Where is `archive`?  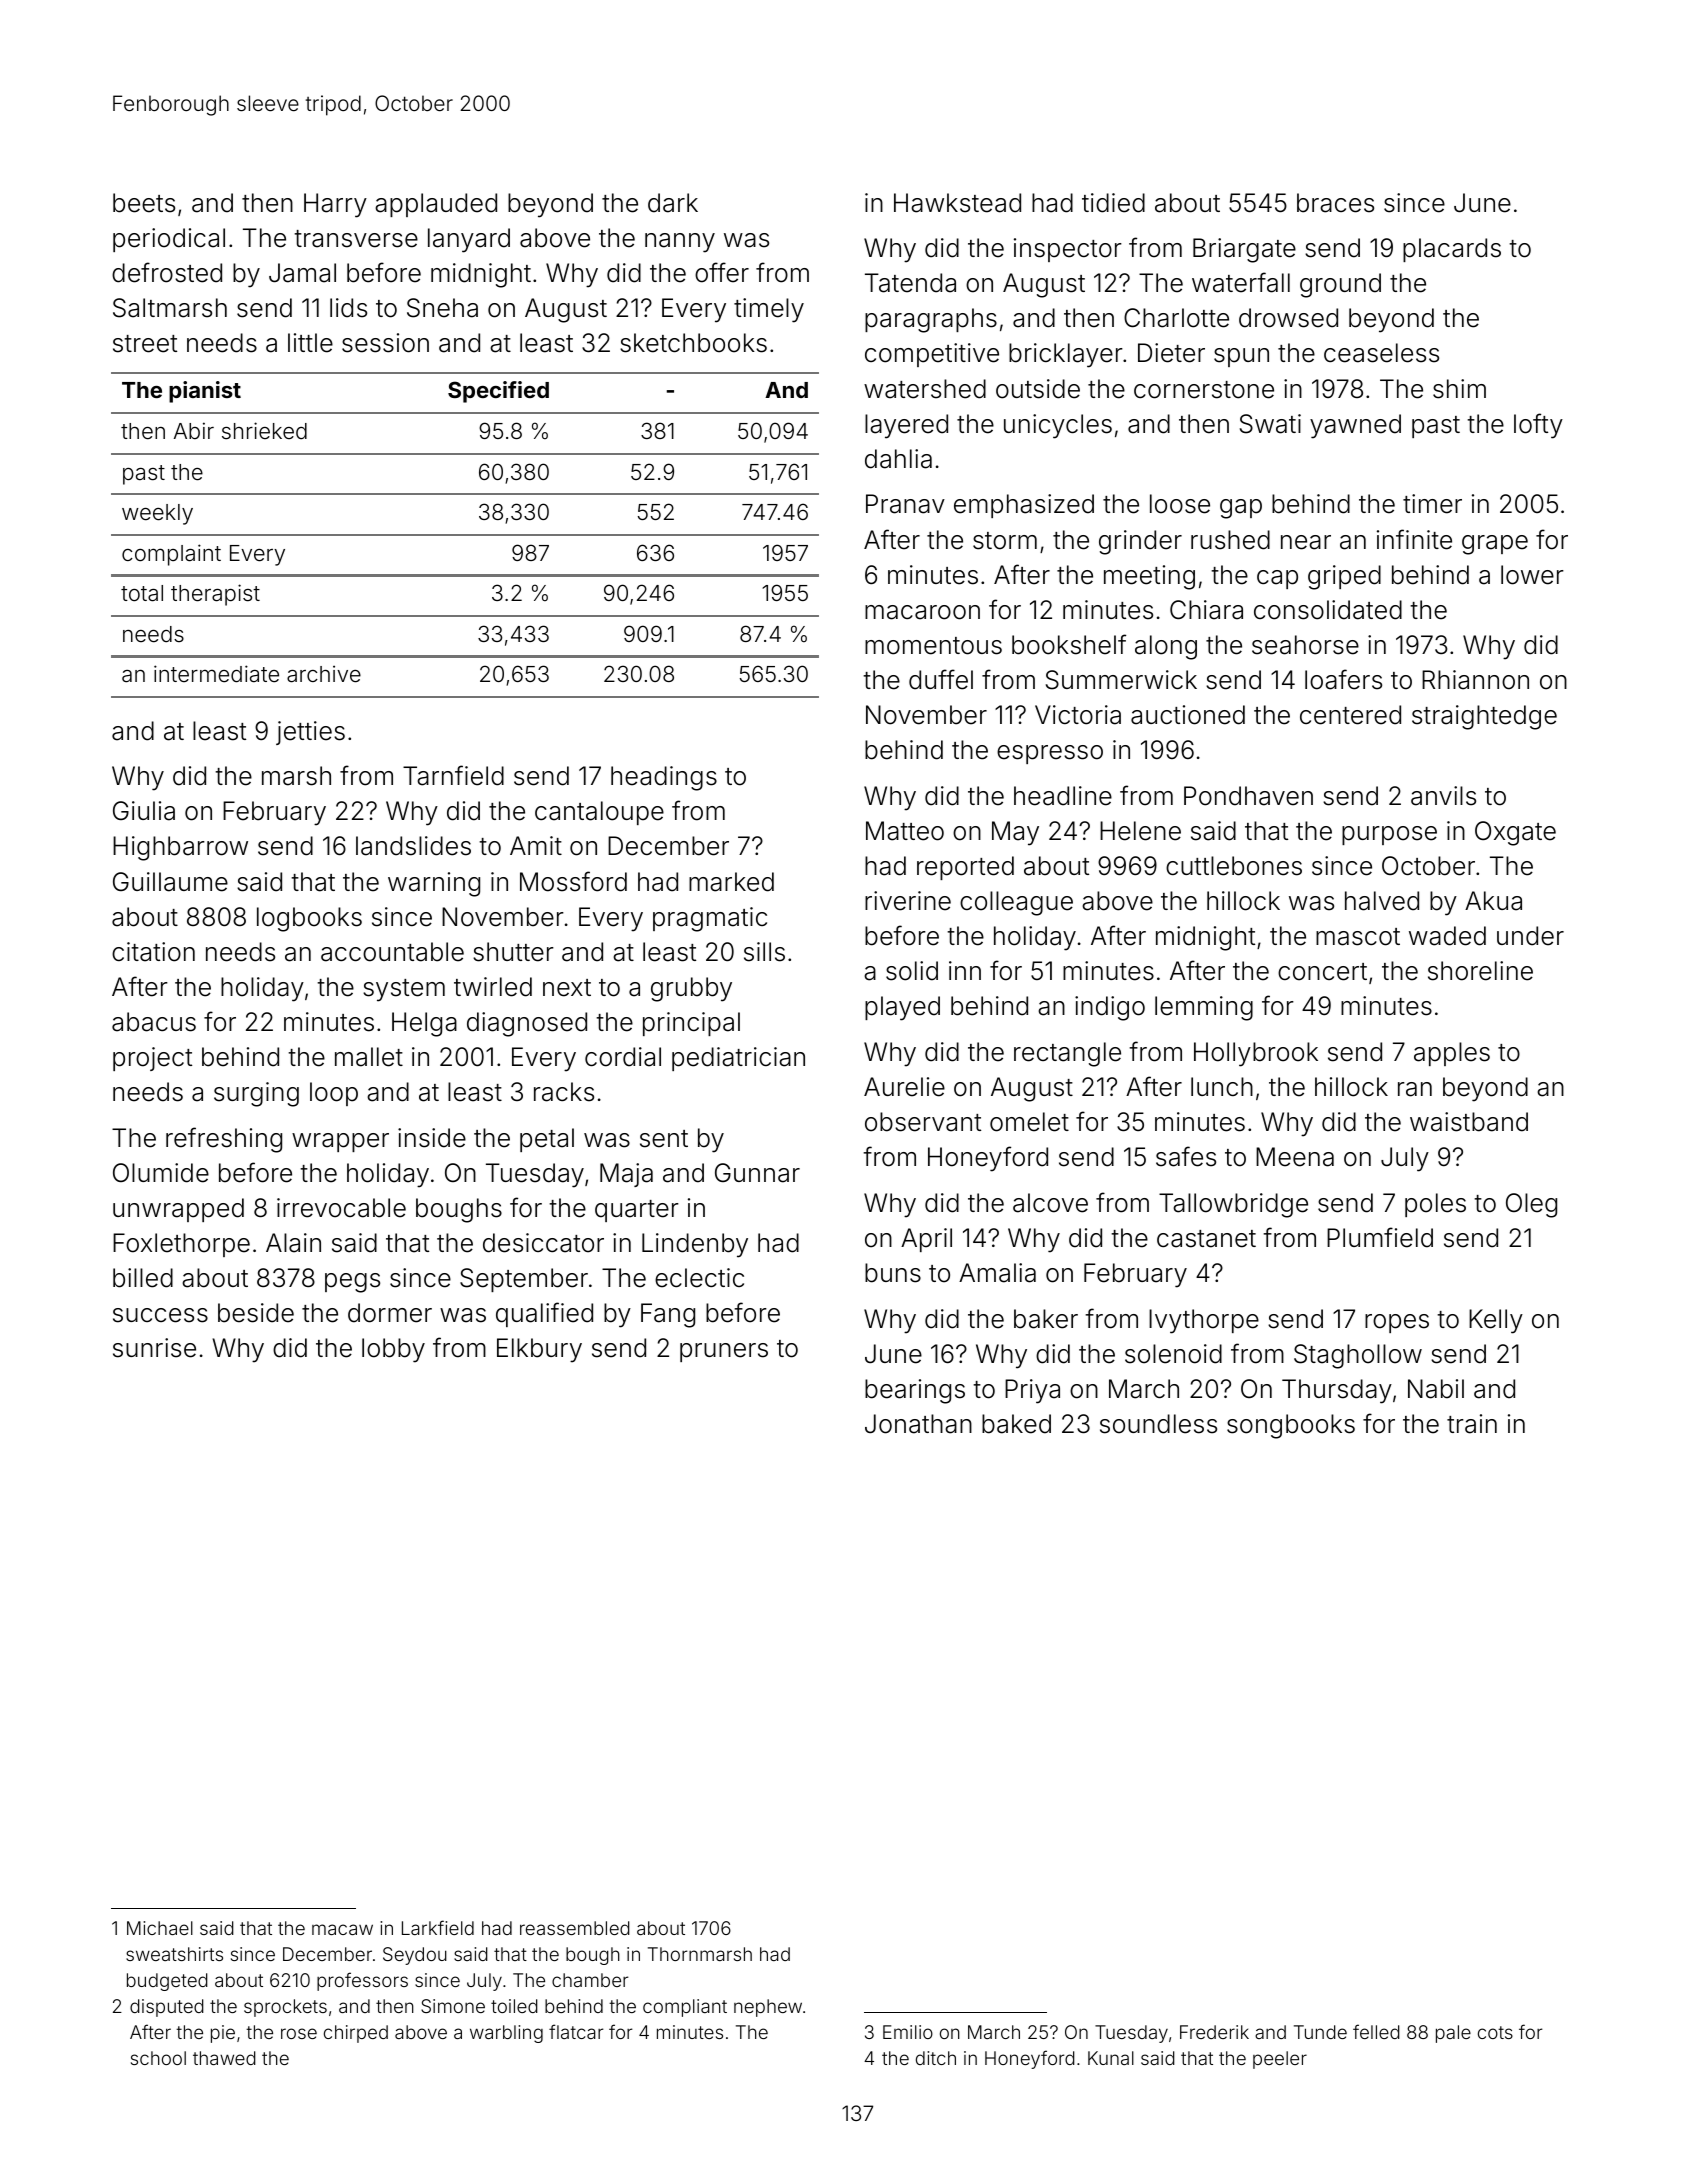 archive is located at coordinates (324, 674).
